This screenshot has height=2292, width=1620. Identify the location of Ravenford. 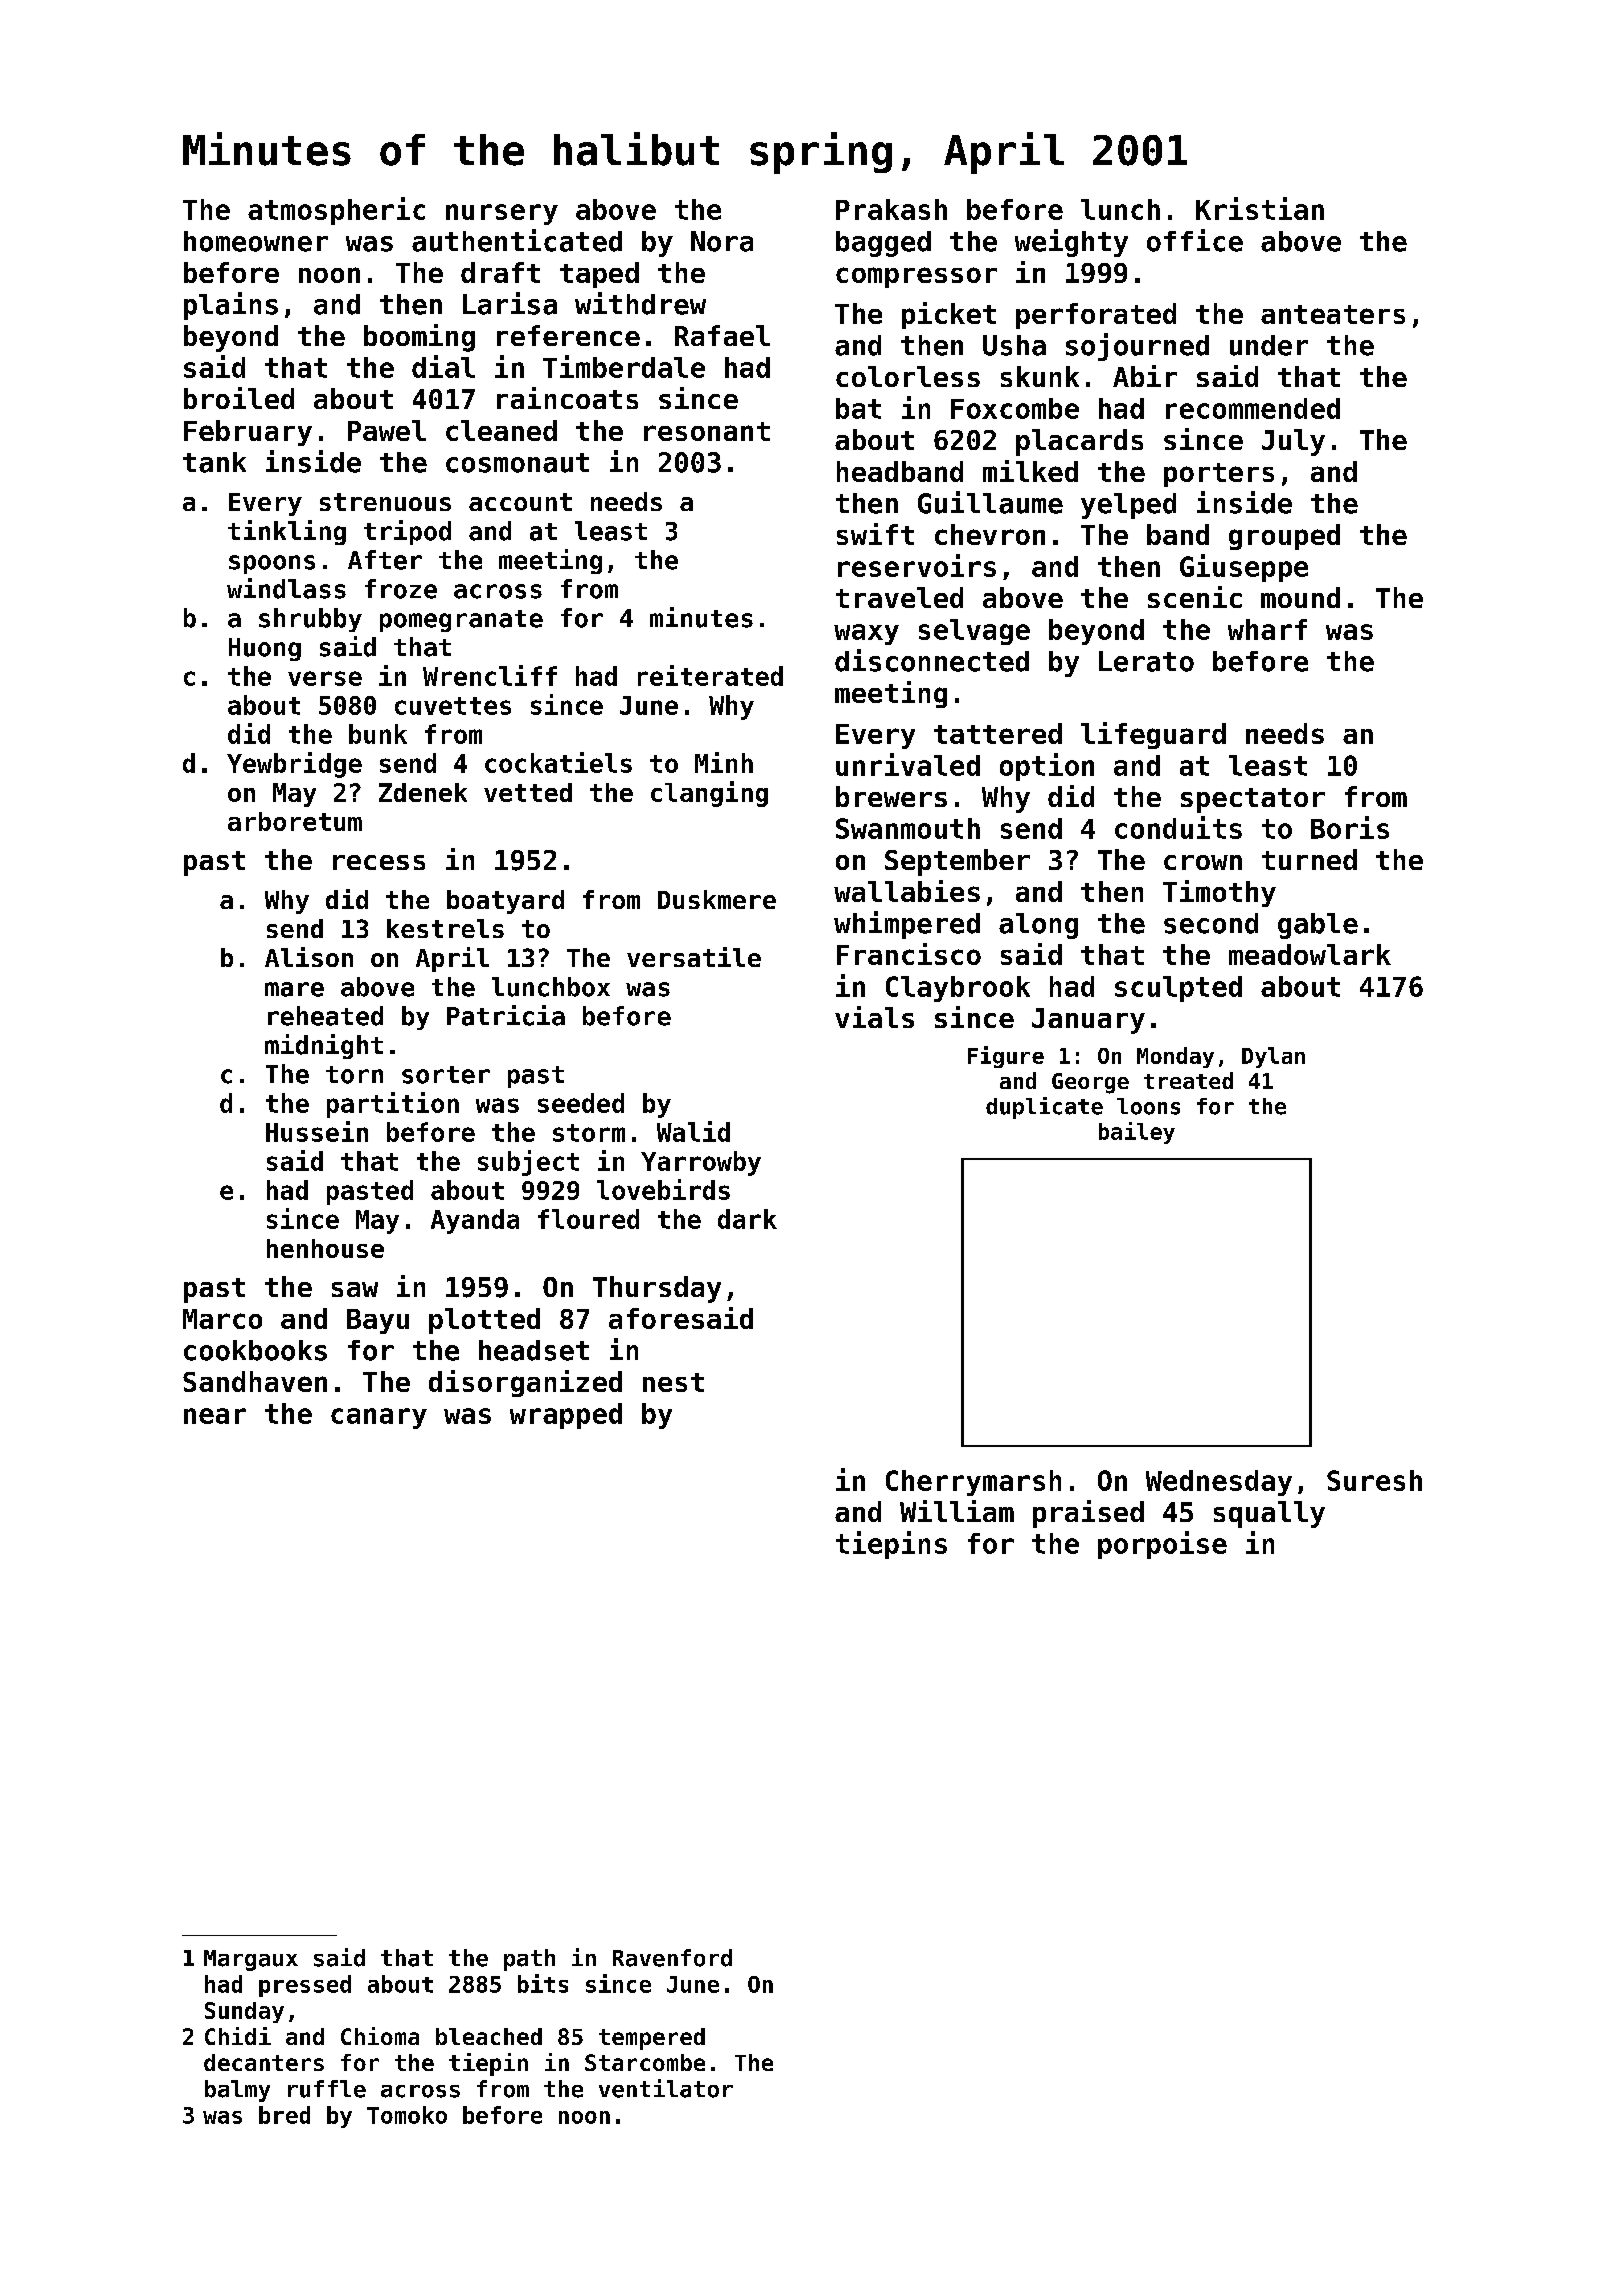
(672, 1958).
